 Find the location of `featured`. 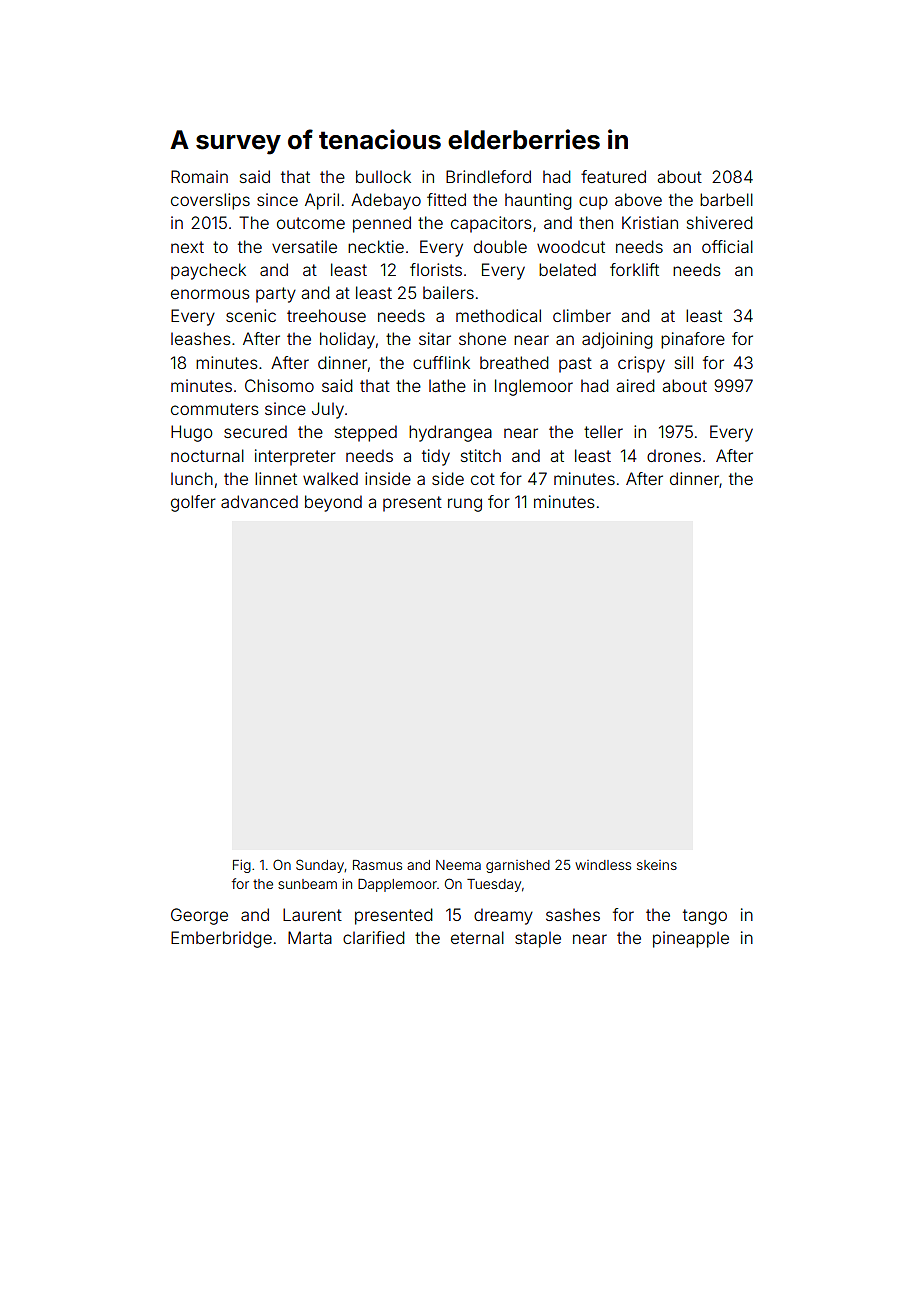

featured is located at coordinates (613, 176).
